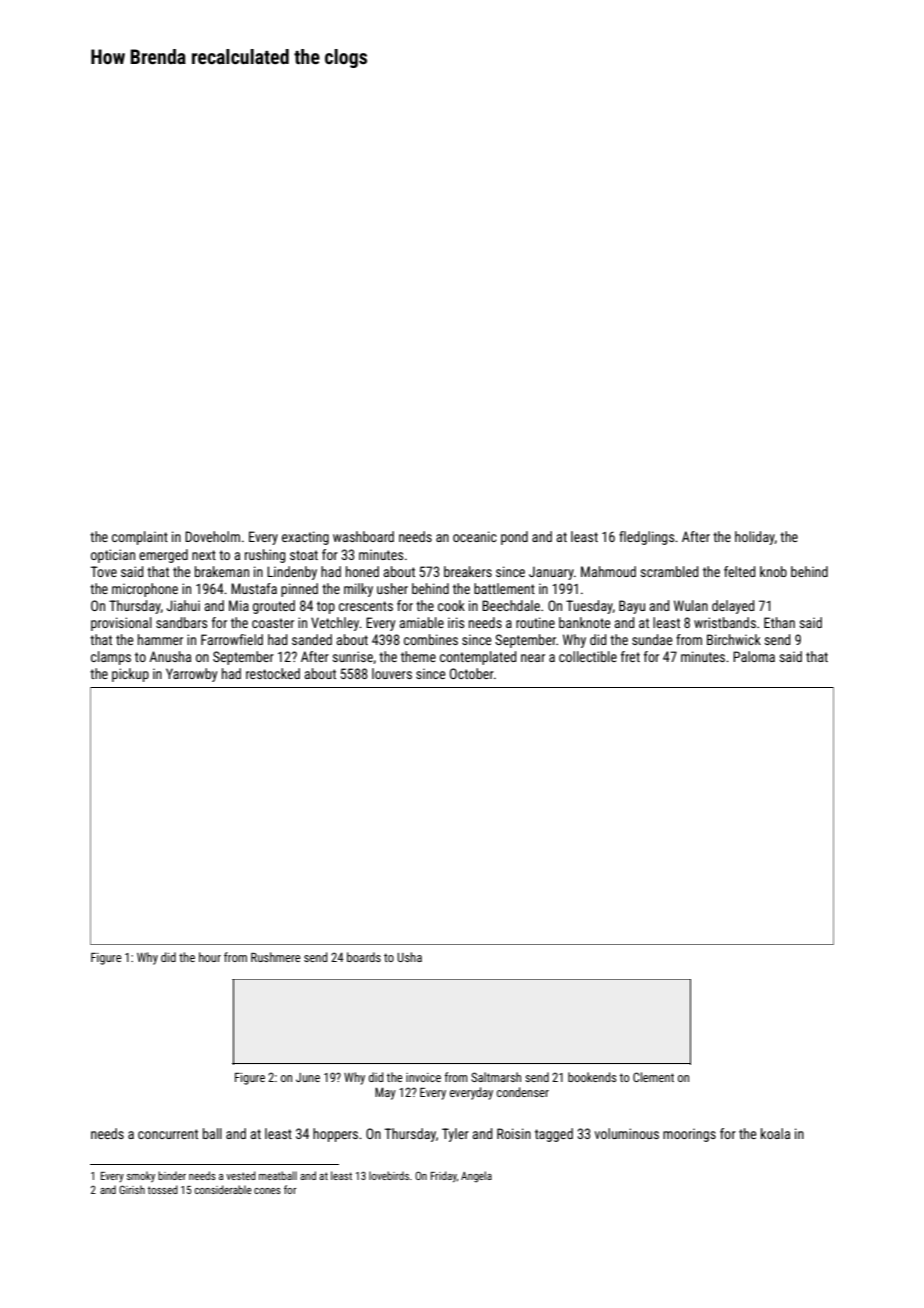  I want to click on Clement, so click(653, 1077).
